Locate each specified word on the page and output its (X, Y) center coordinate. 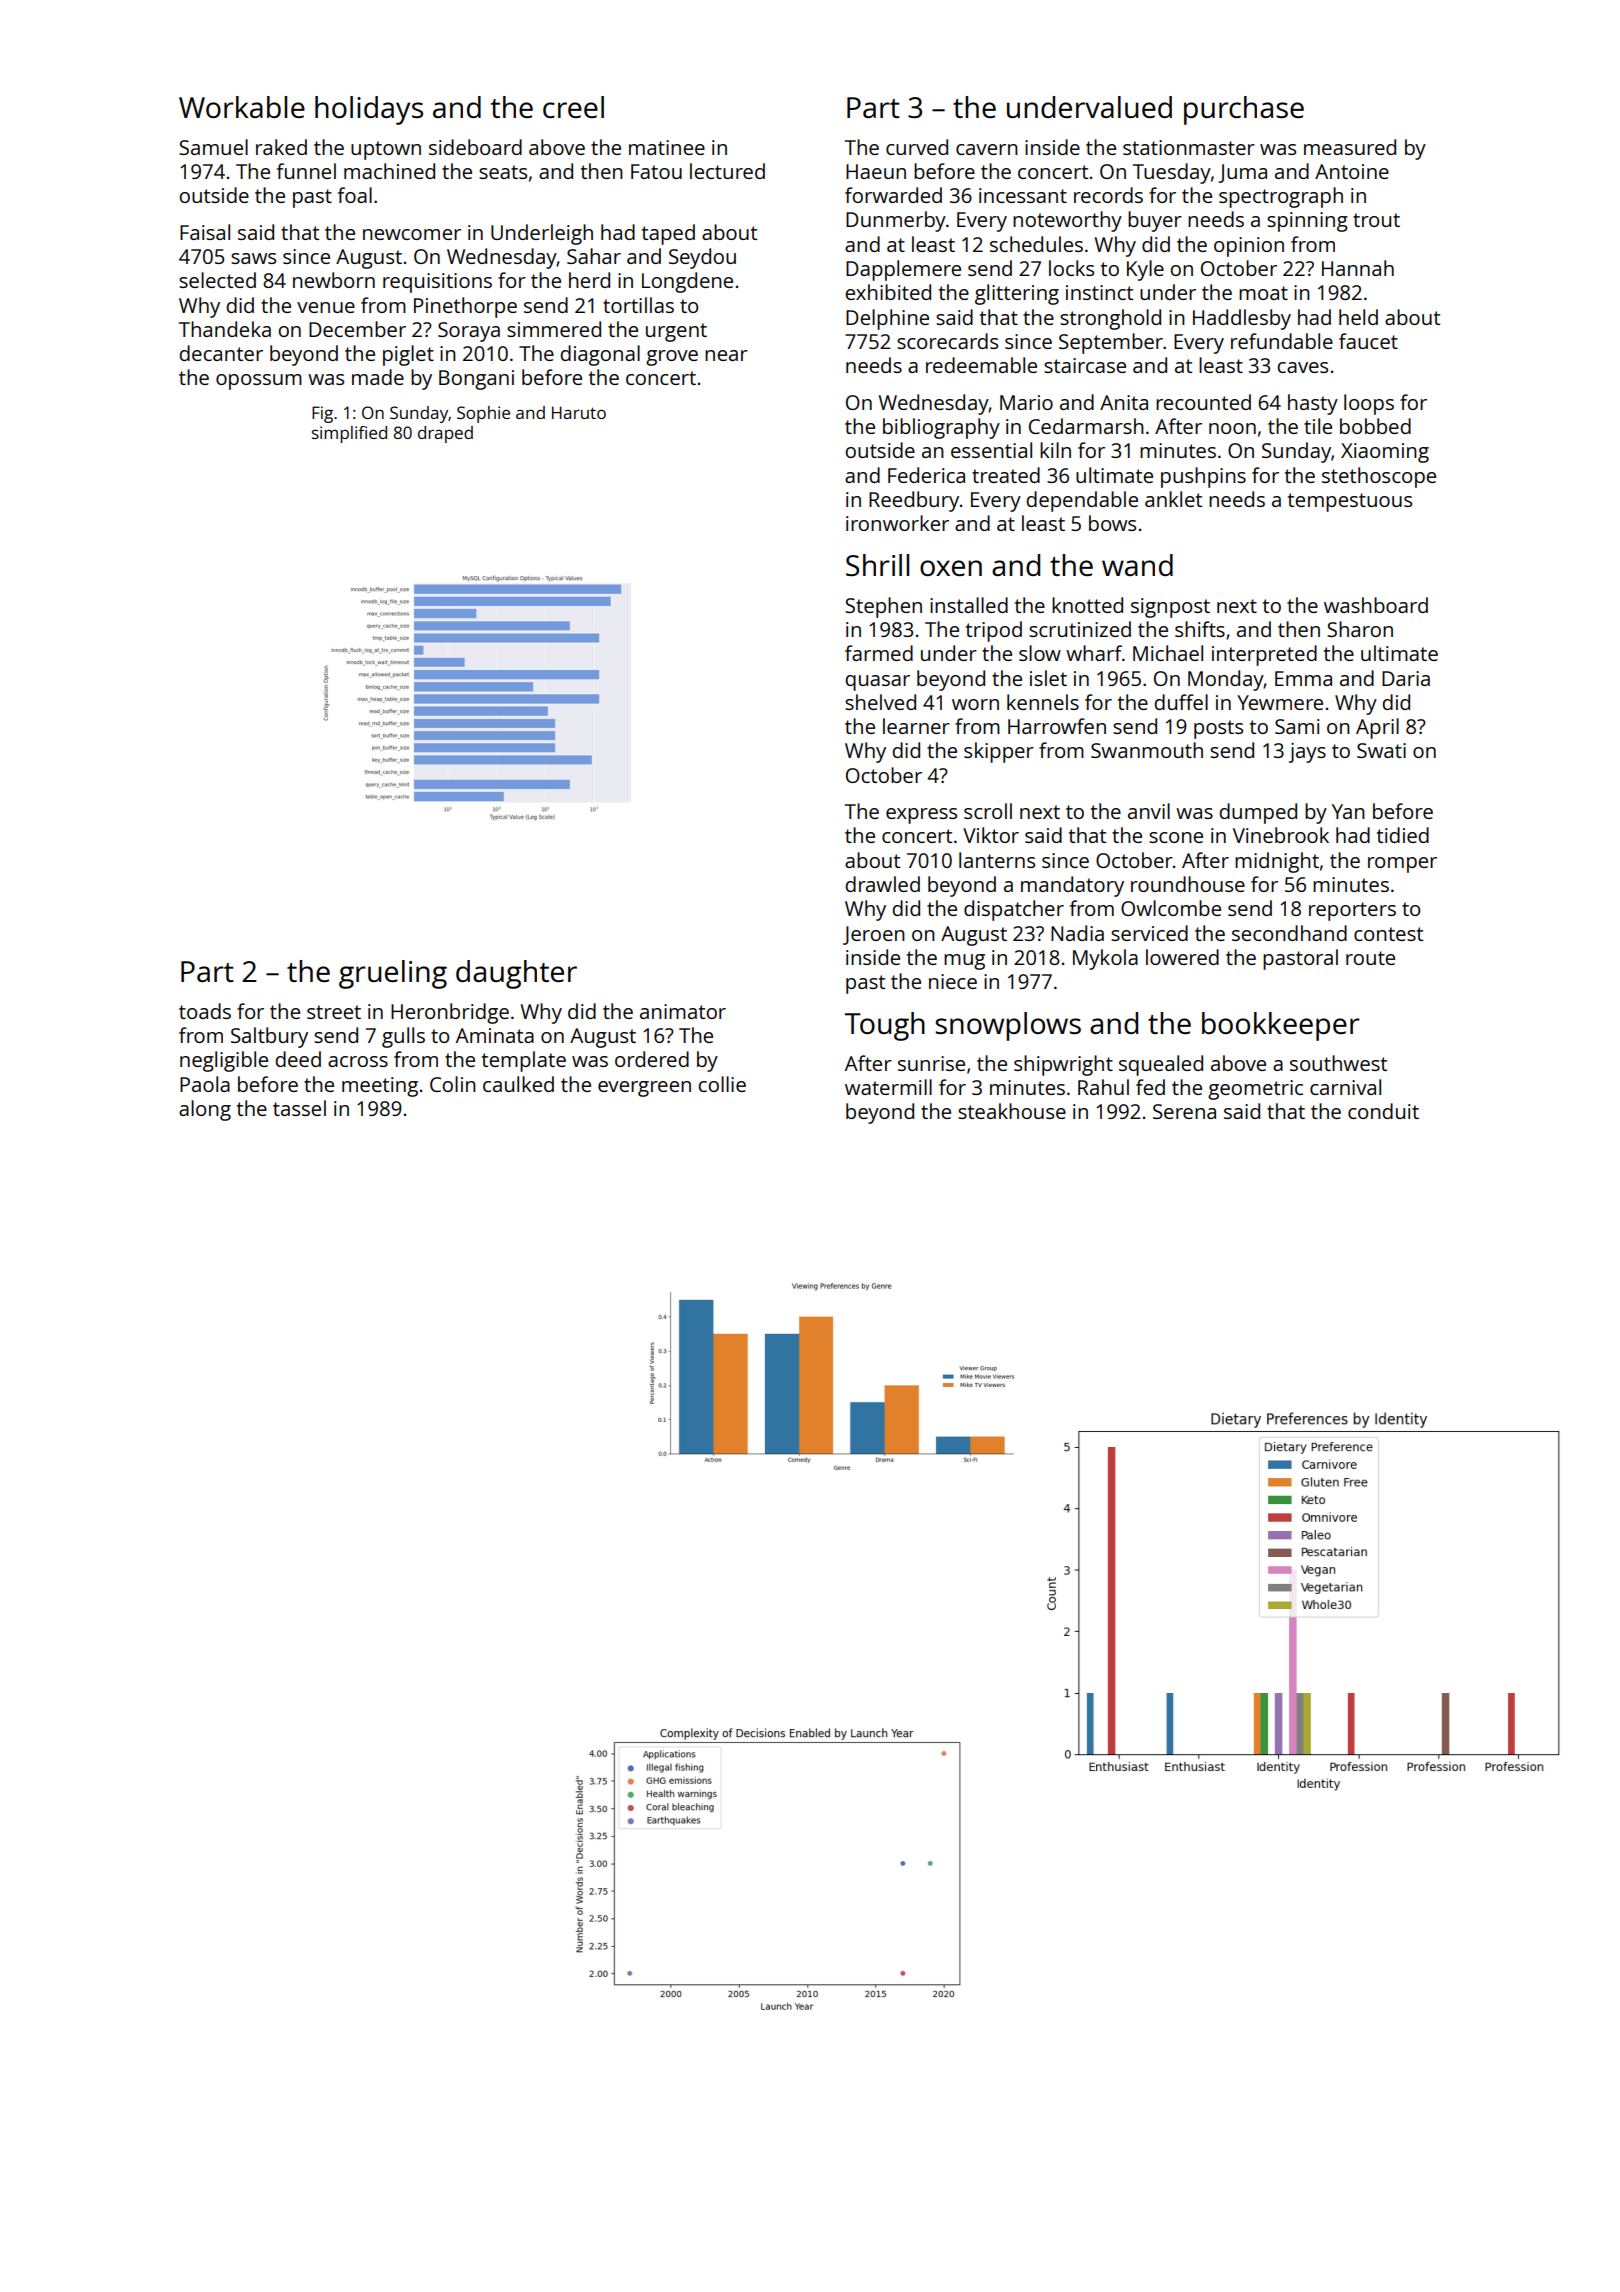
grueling (393, 974)
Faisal (205, 232)
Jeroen (874, 935)
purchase (1244, 110)
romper (1402, 865)
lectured (727, 171)
